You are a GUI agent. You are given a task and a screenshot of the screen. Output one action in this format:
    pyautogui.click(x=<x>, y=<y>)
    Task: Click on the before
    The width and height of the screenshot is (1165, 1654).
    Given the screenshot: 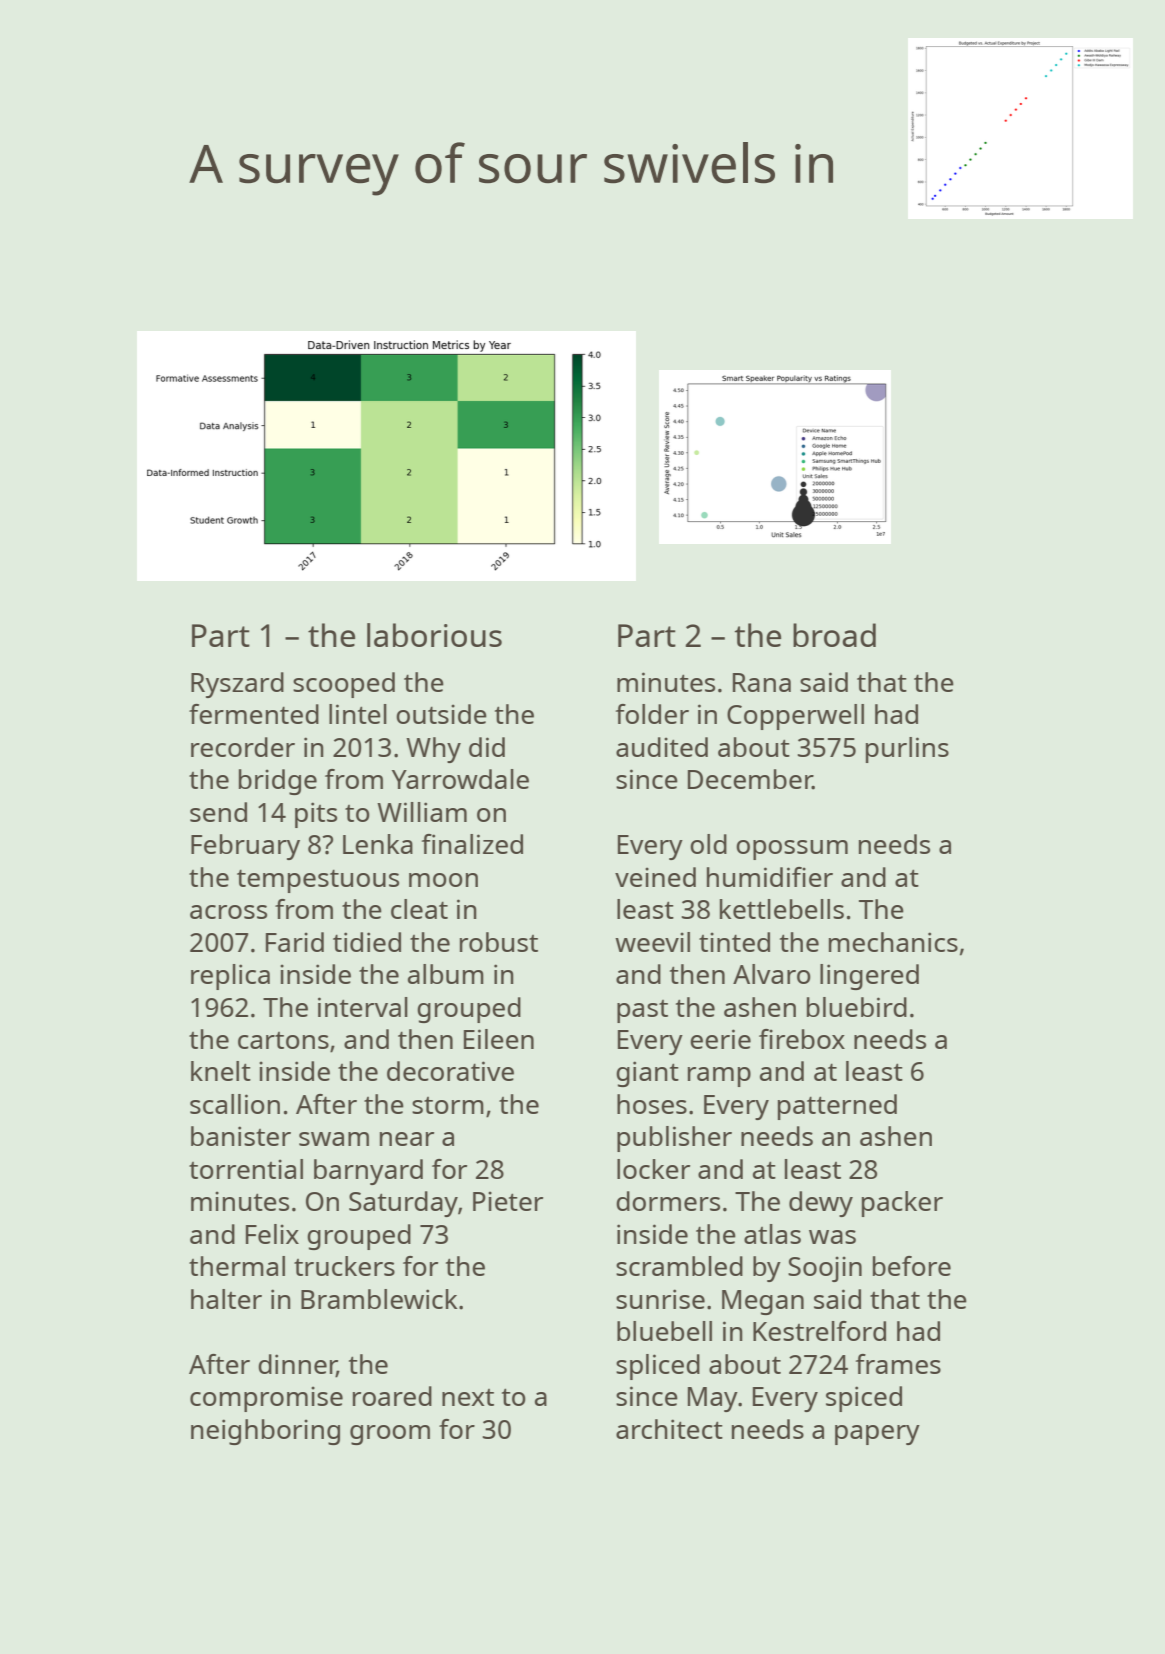 What is the action you would take?
    pyautogui.click(x=912, y=1266)
